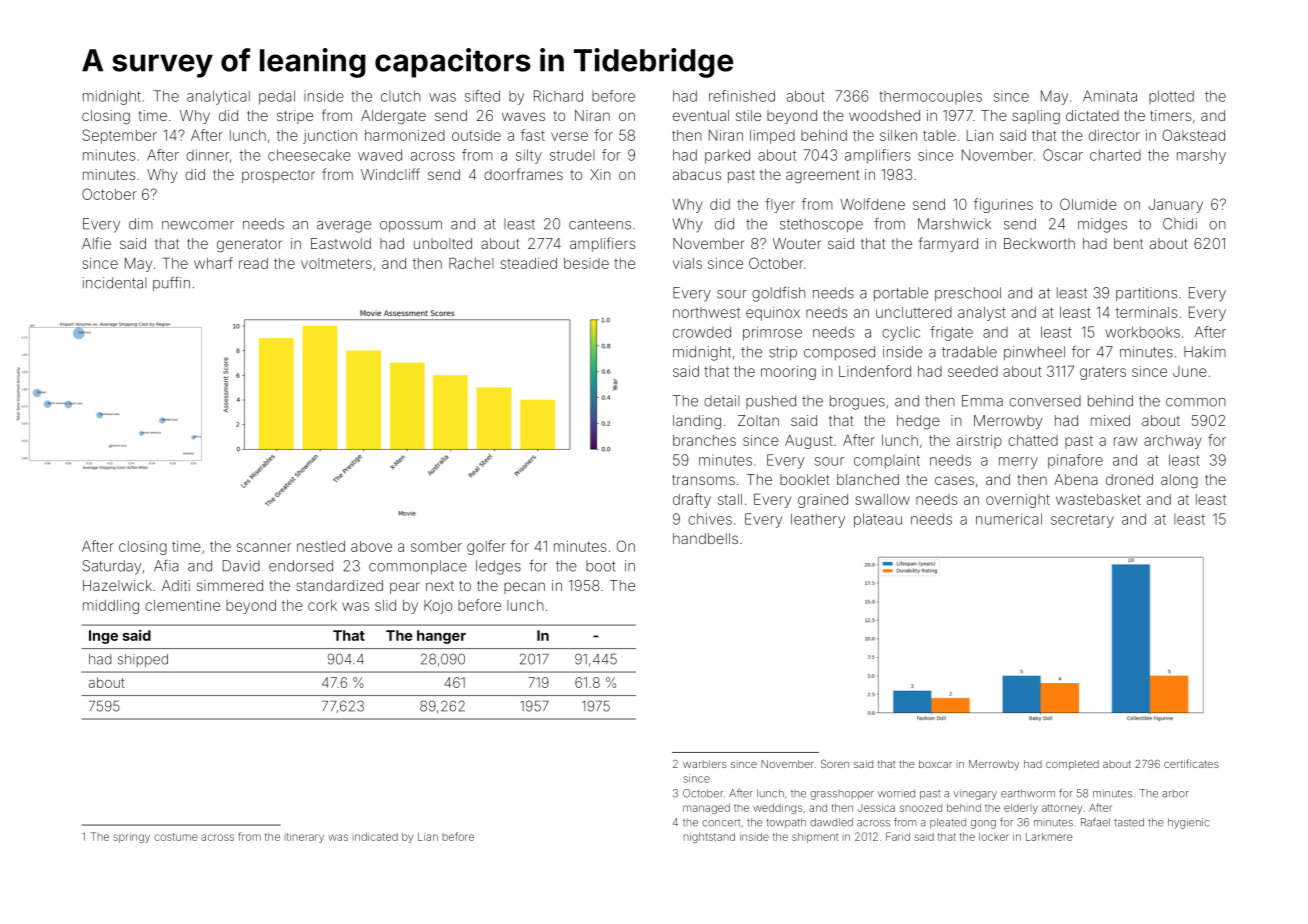 This screenshot has width=1308, height=924. Describe the element at coordinates (1171, 97) in the screenshot. I see `plotted` at that location.
